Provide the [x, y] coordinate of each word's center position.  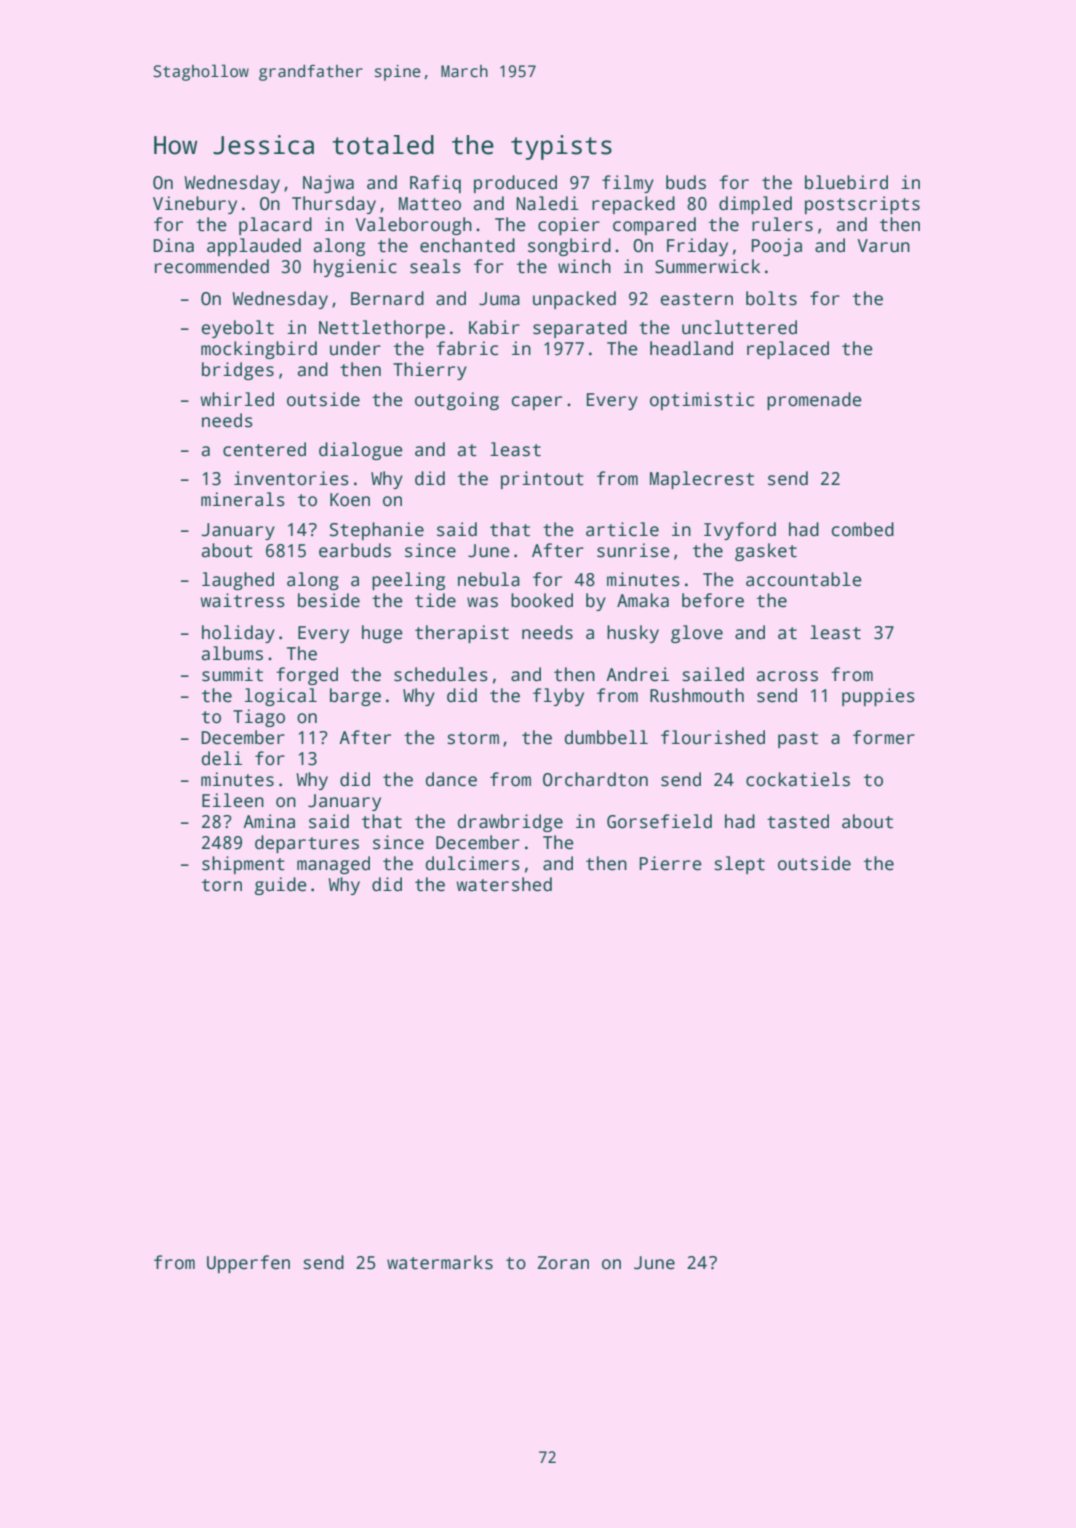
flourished [713, 737]
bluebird [846, 182]
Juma [499, 299]
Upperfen [248, 1264]
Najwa [328, 184]
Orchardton [595, 779]
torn [222, 885]
